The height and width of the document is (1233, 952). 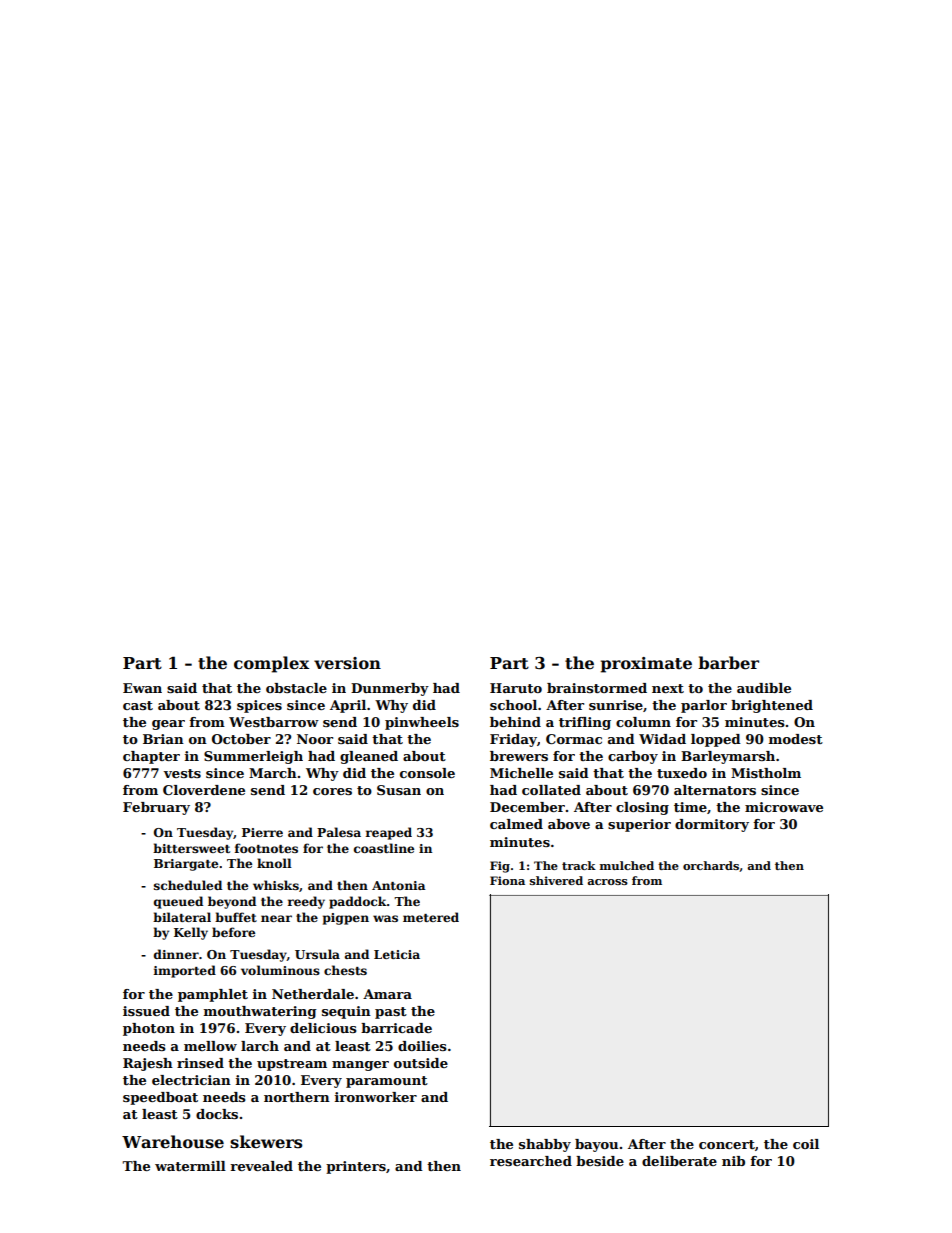 I want to click on spices, so click(x=259, y=706).
